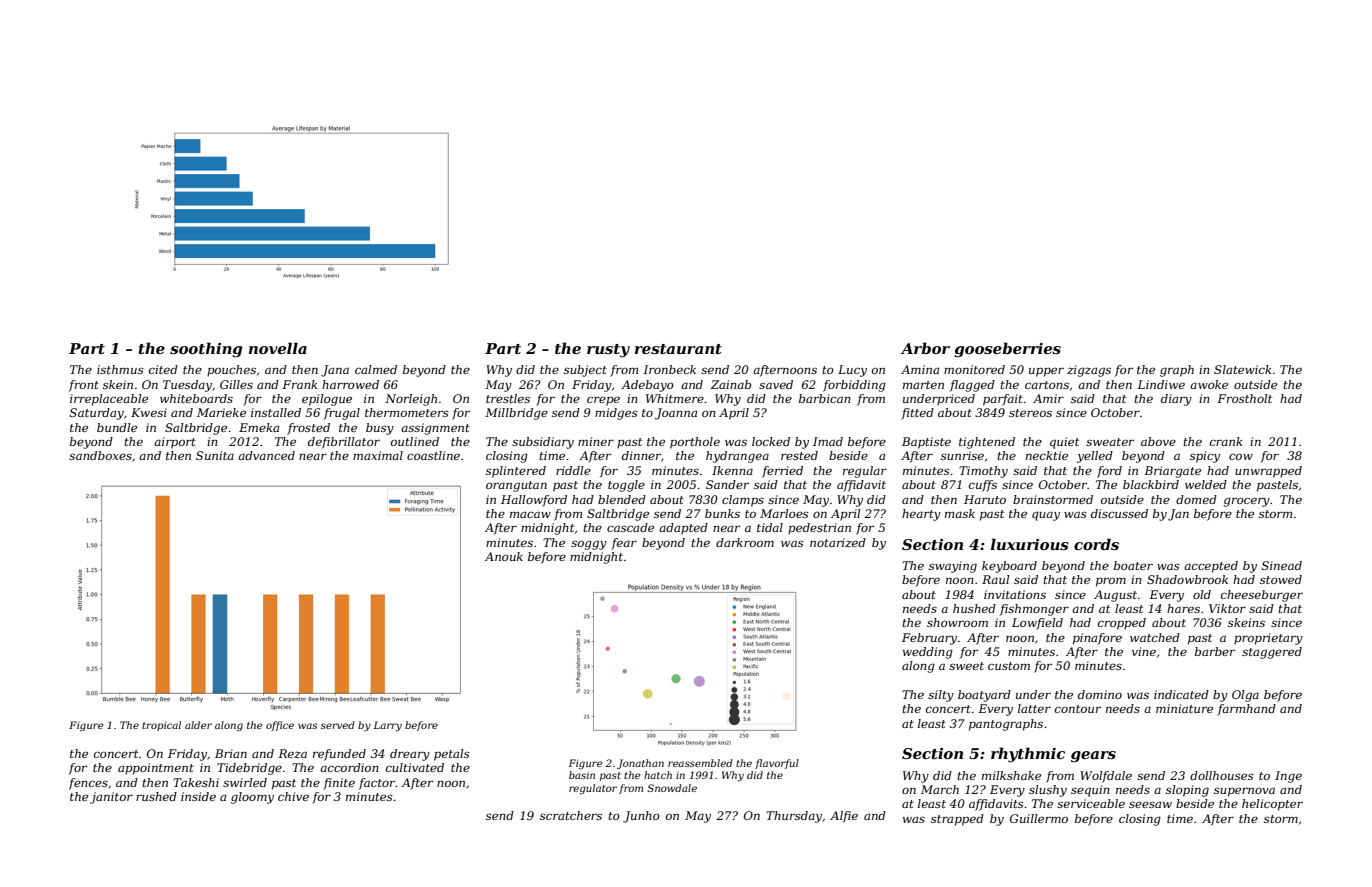 The width and height of the screenshot is (1372, 887). I want to click on calmed, so click(376, 369).
